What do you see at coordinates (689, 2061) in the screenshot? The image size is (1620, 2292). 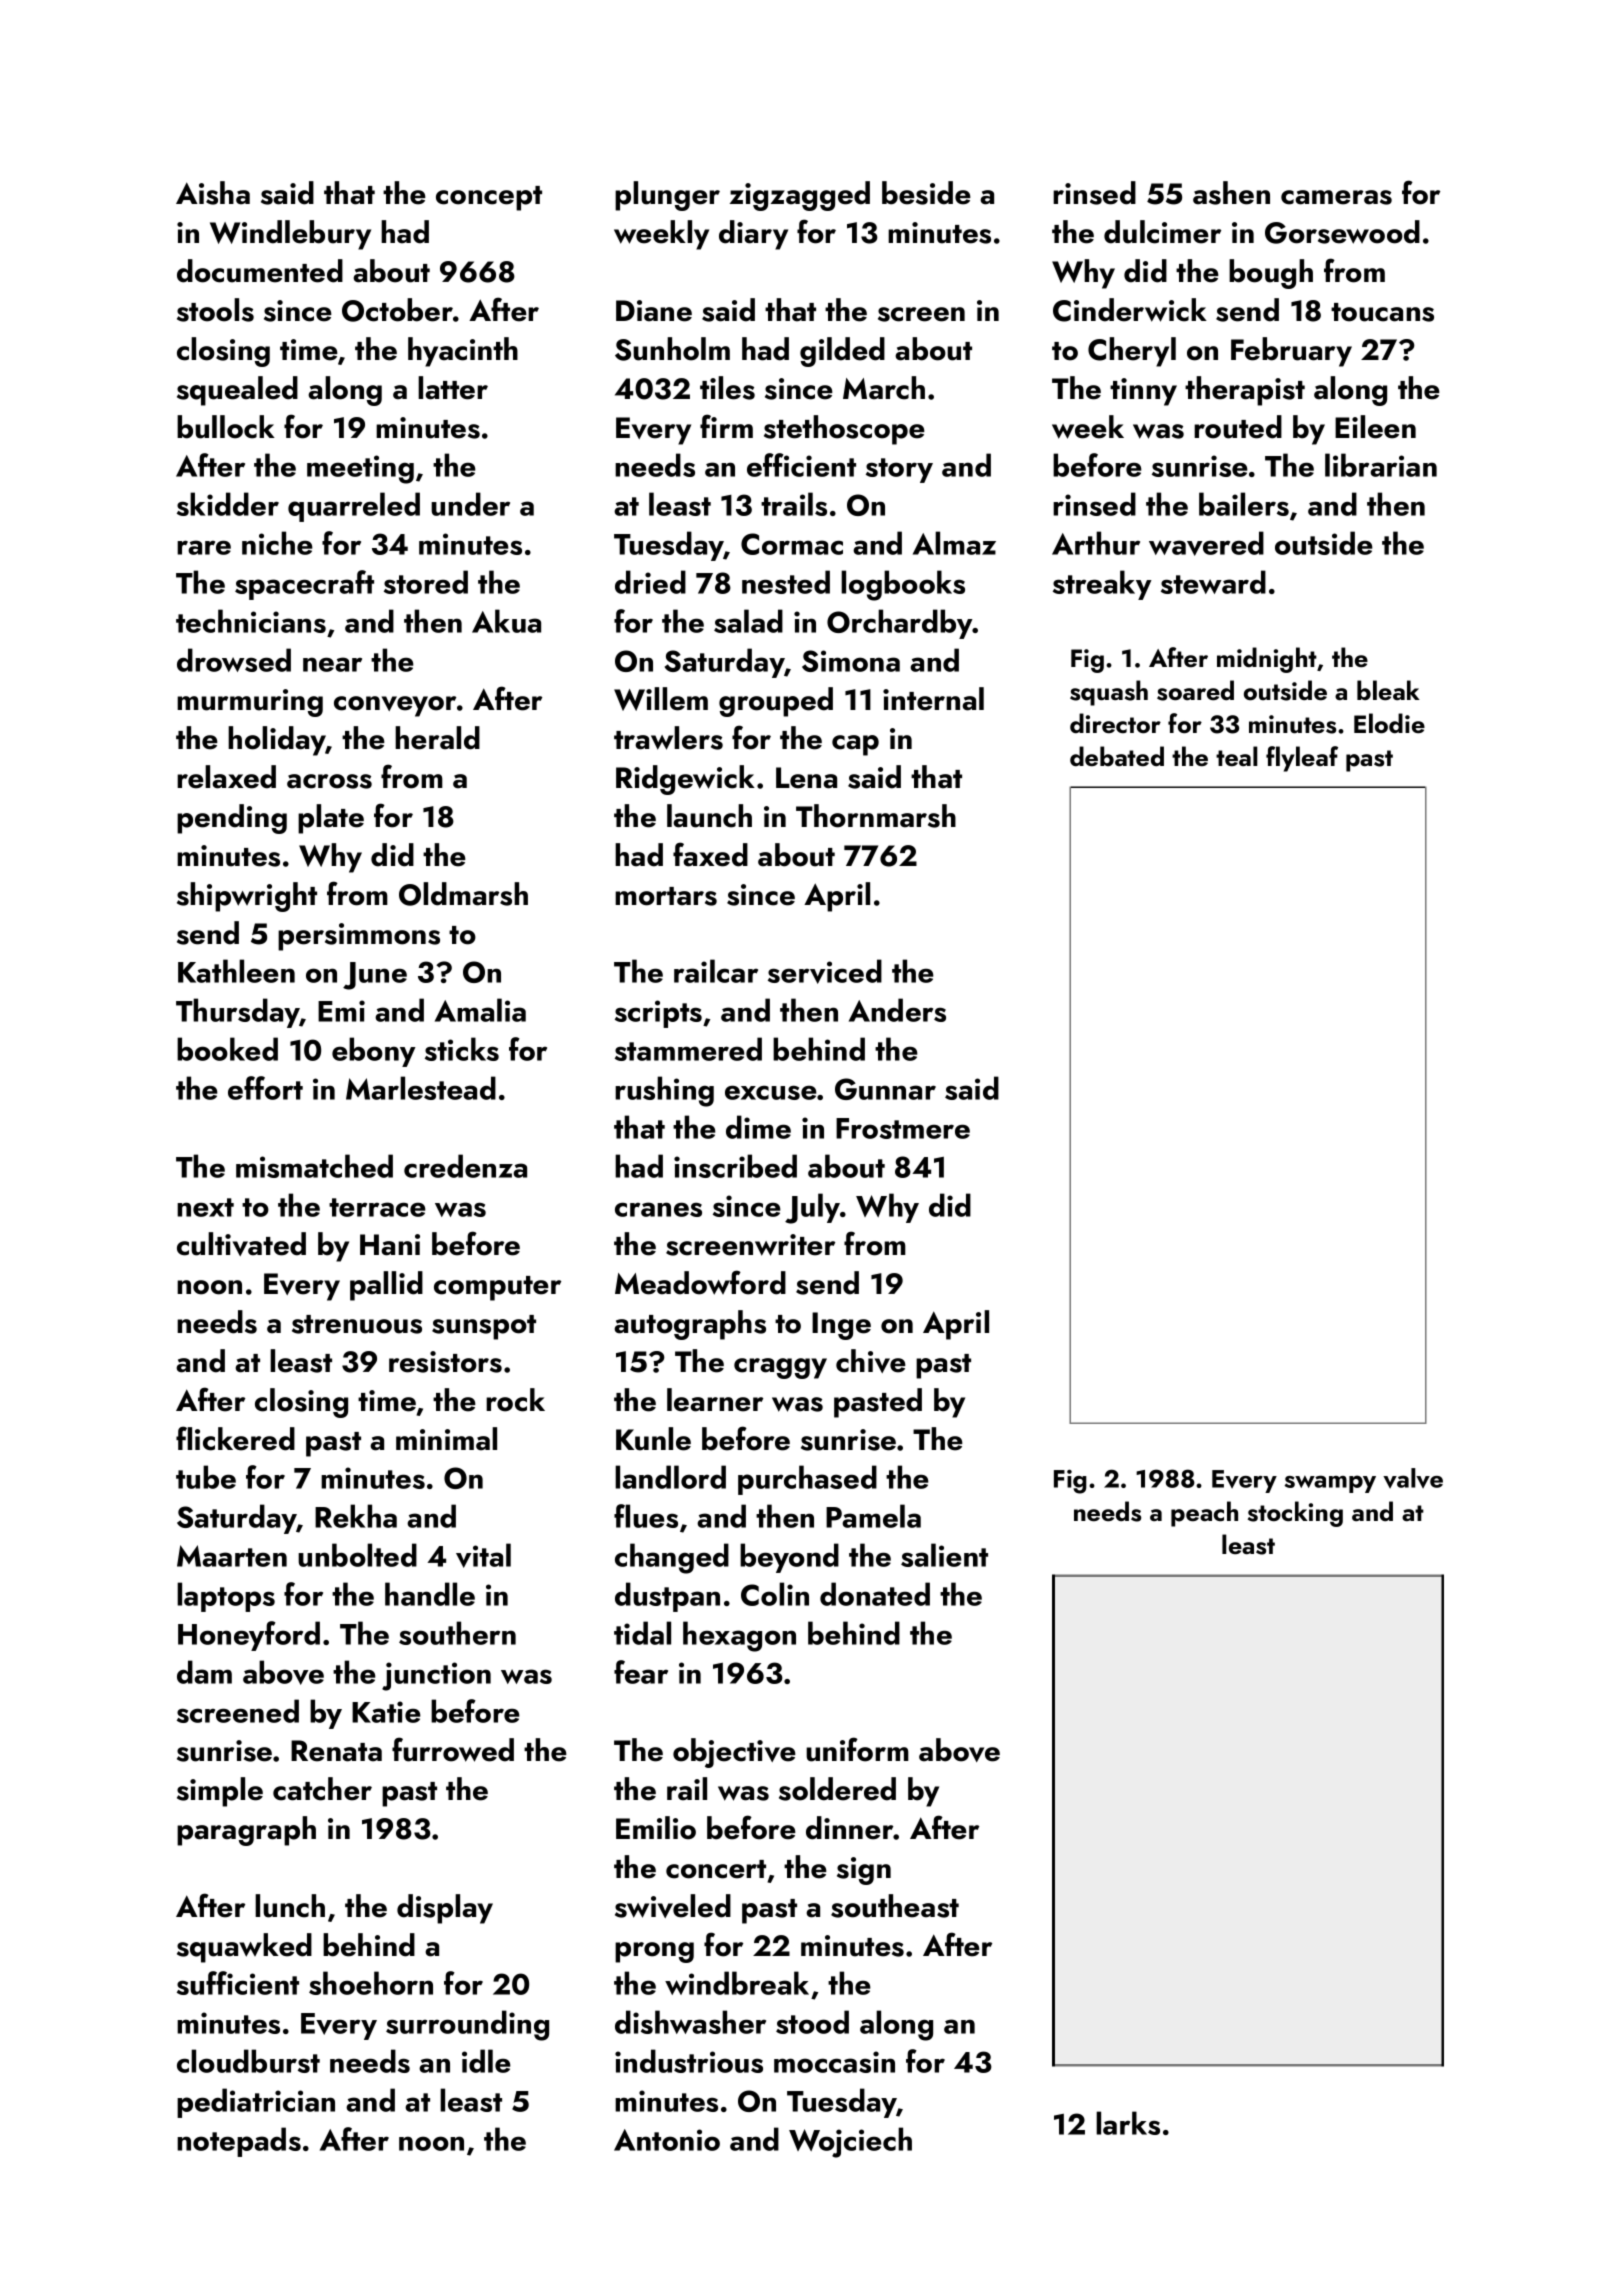 I see `industrious` at bounding box center [689, 2061].
